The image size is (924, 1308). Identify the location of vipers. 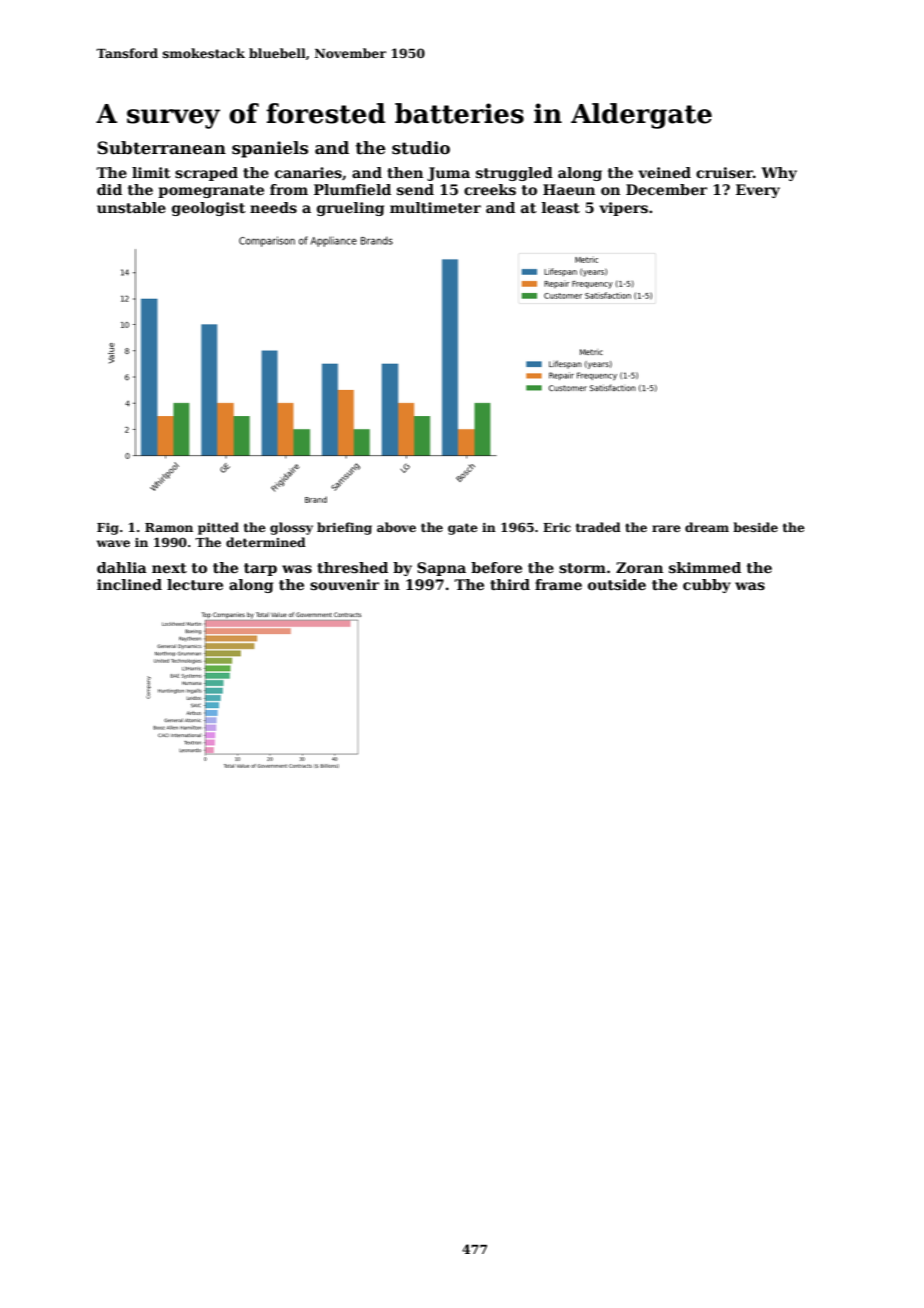
(623, 209).
